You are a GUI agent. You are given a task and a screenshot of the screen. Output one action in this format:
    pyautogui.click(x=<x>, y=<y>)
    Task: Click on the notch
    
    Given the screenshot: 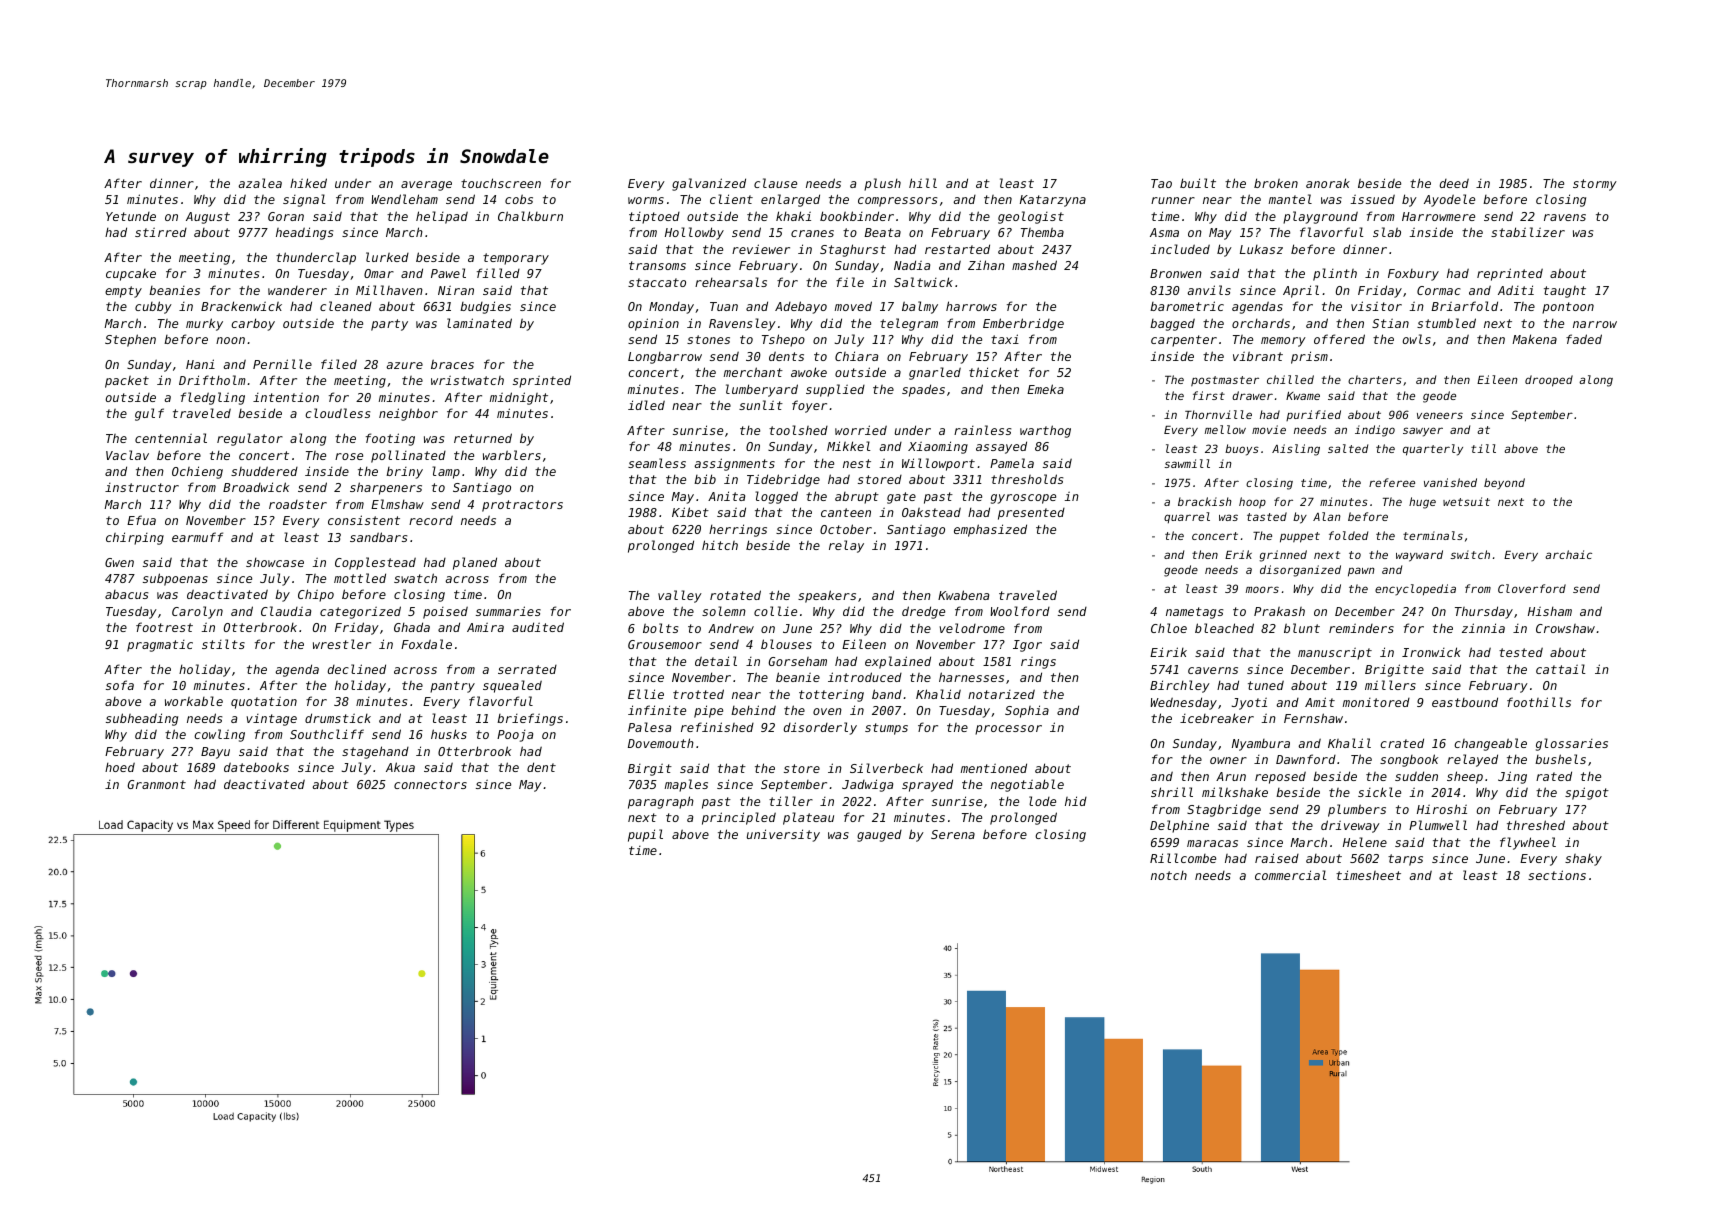 What is the action you would take?
    pyautogui.click(x=1169, y=875)
